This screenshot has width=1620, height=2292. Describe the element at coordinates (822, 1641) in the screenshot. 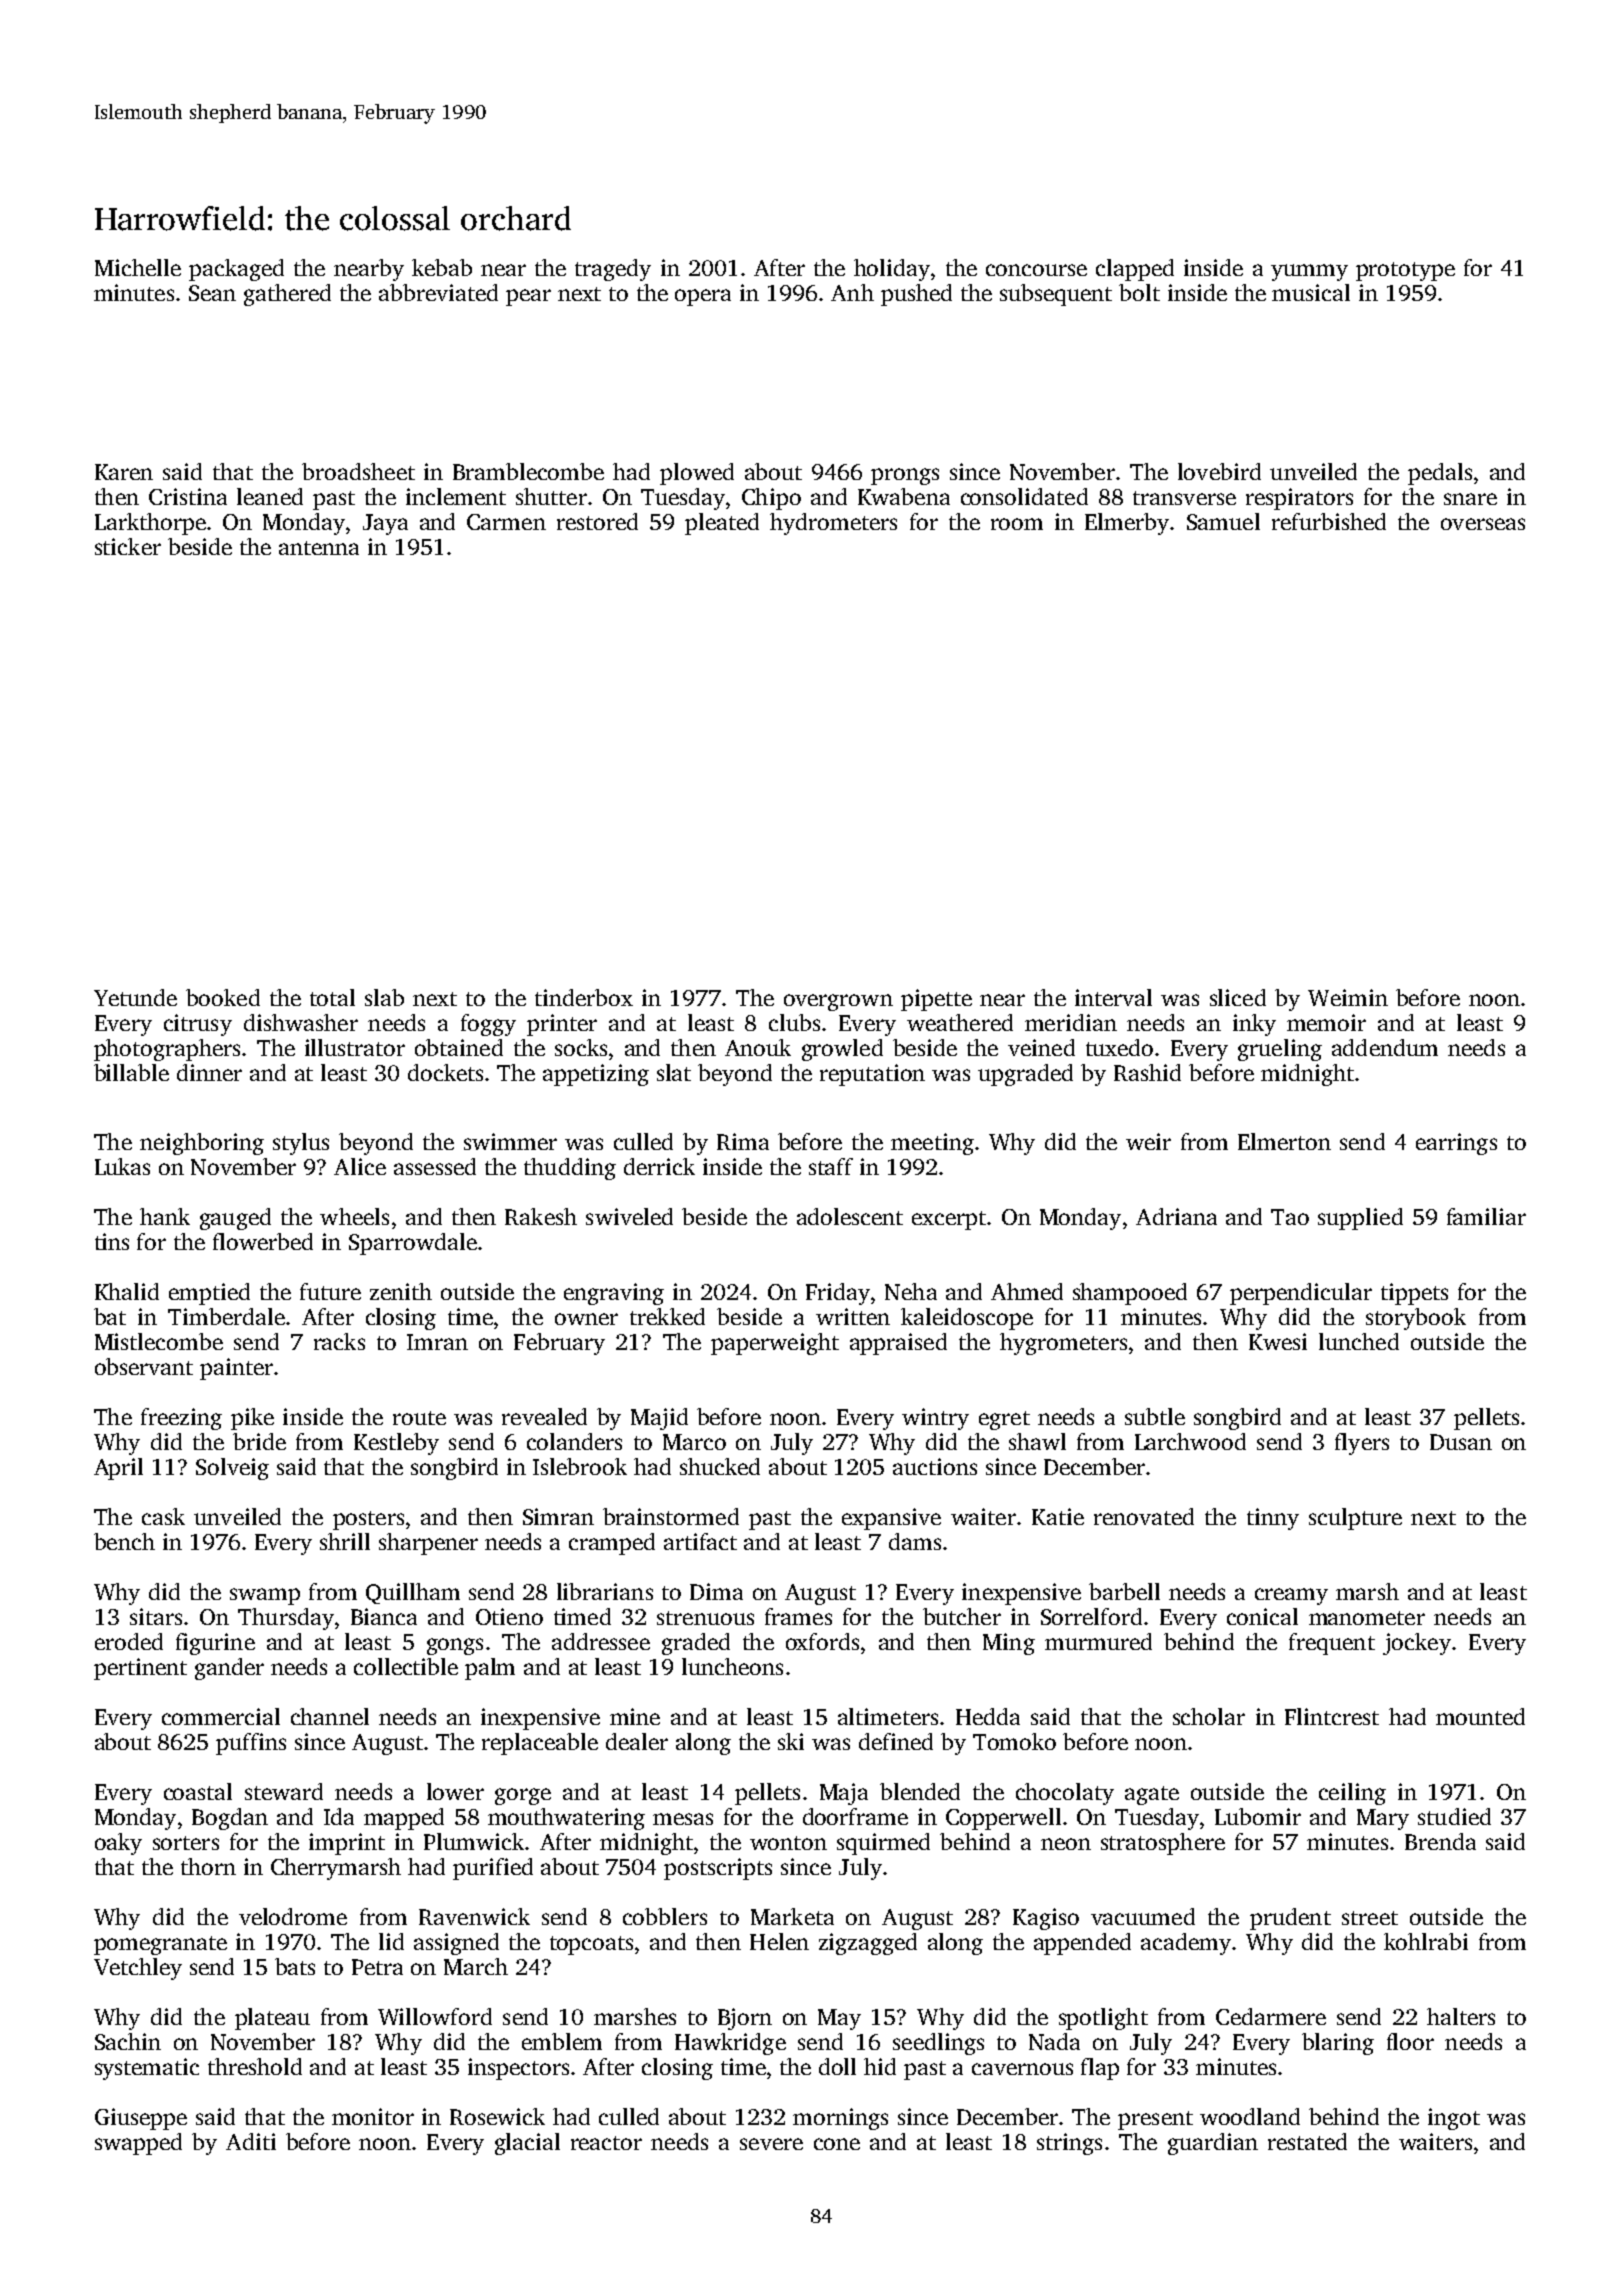

I see `oxfords` at that location.
